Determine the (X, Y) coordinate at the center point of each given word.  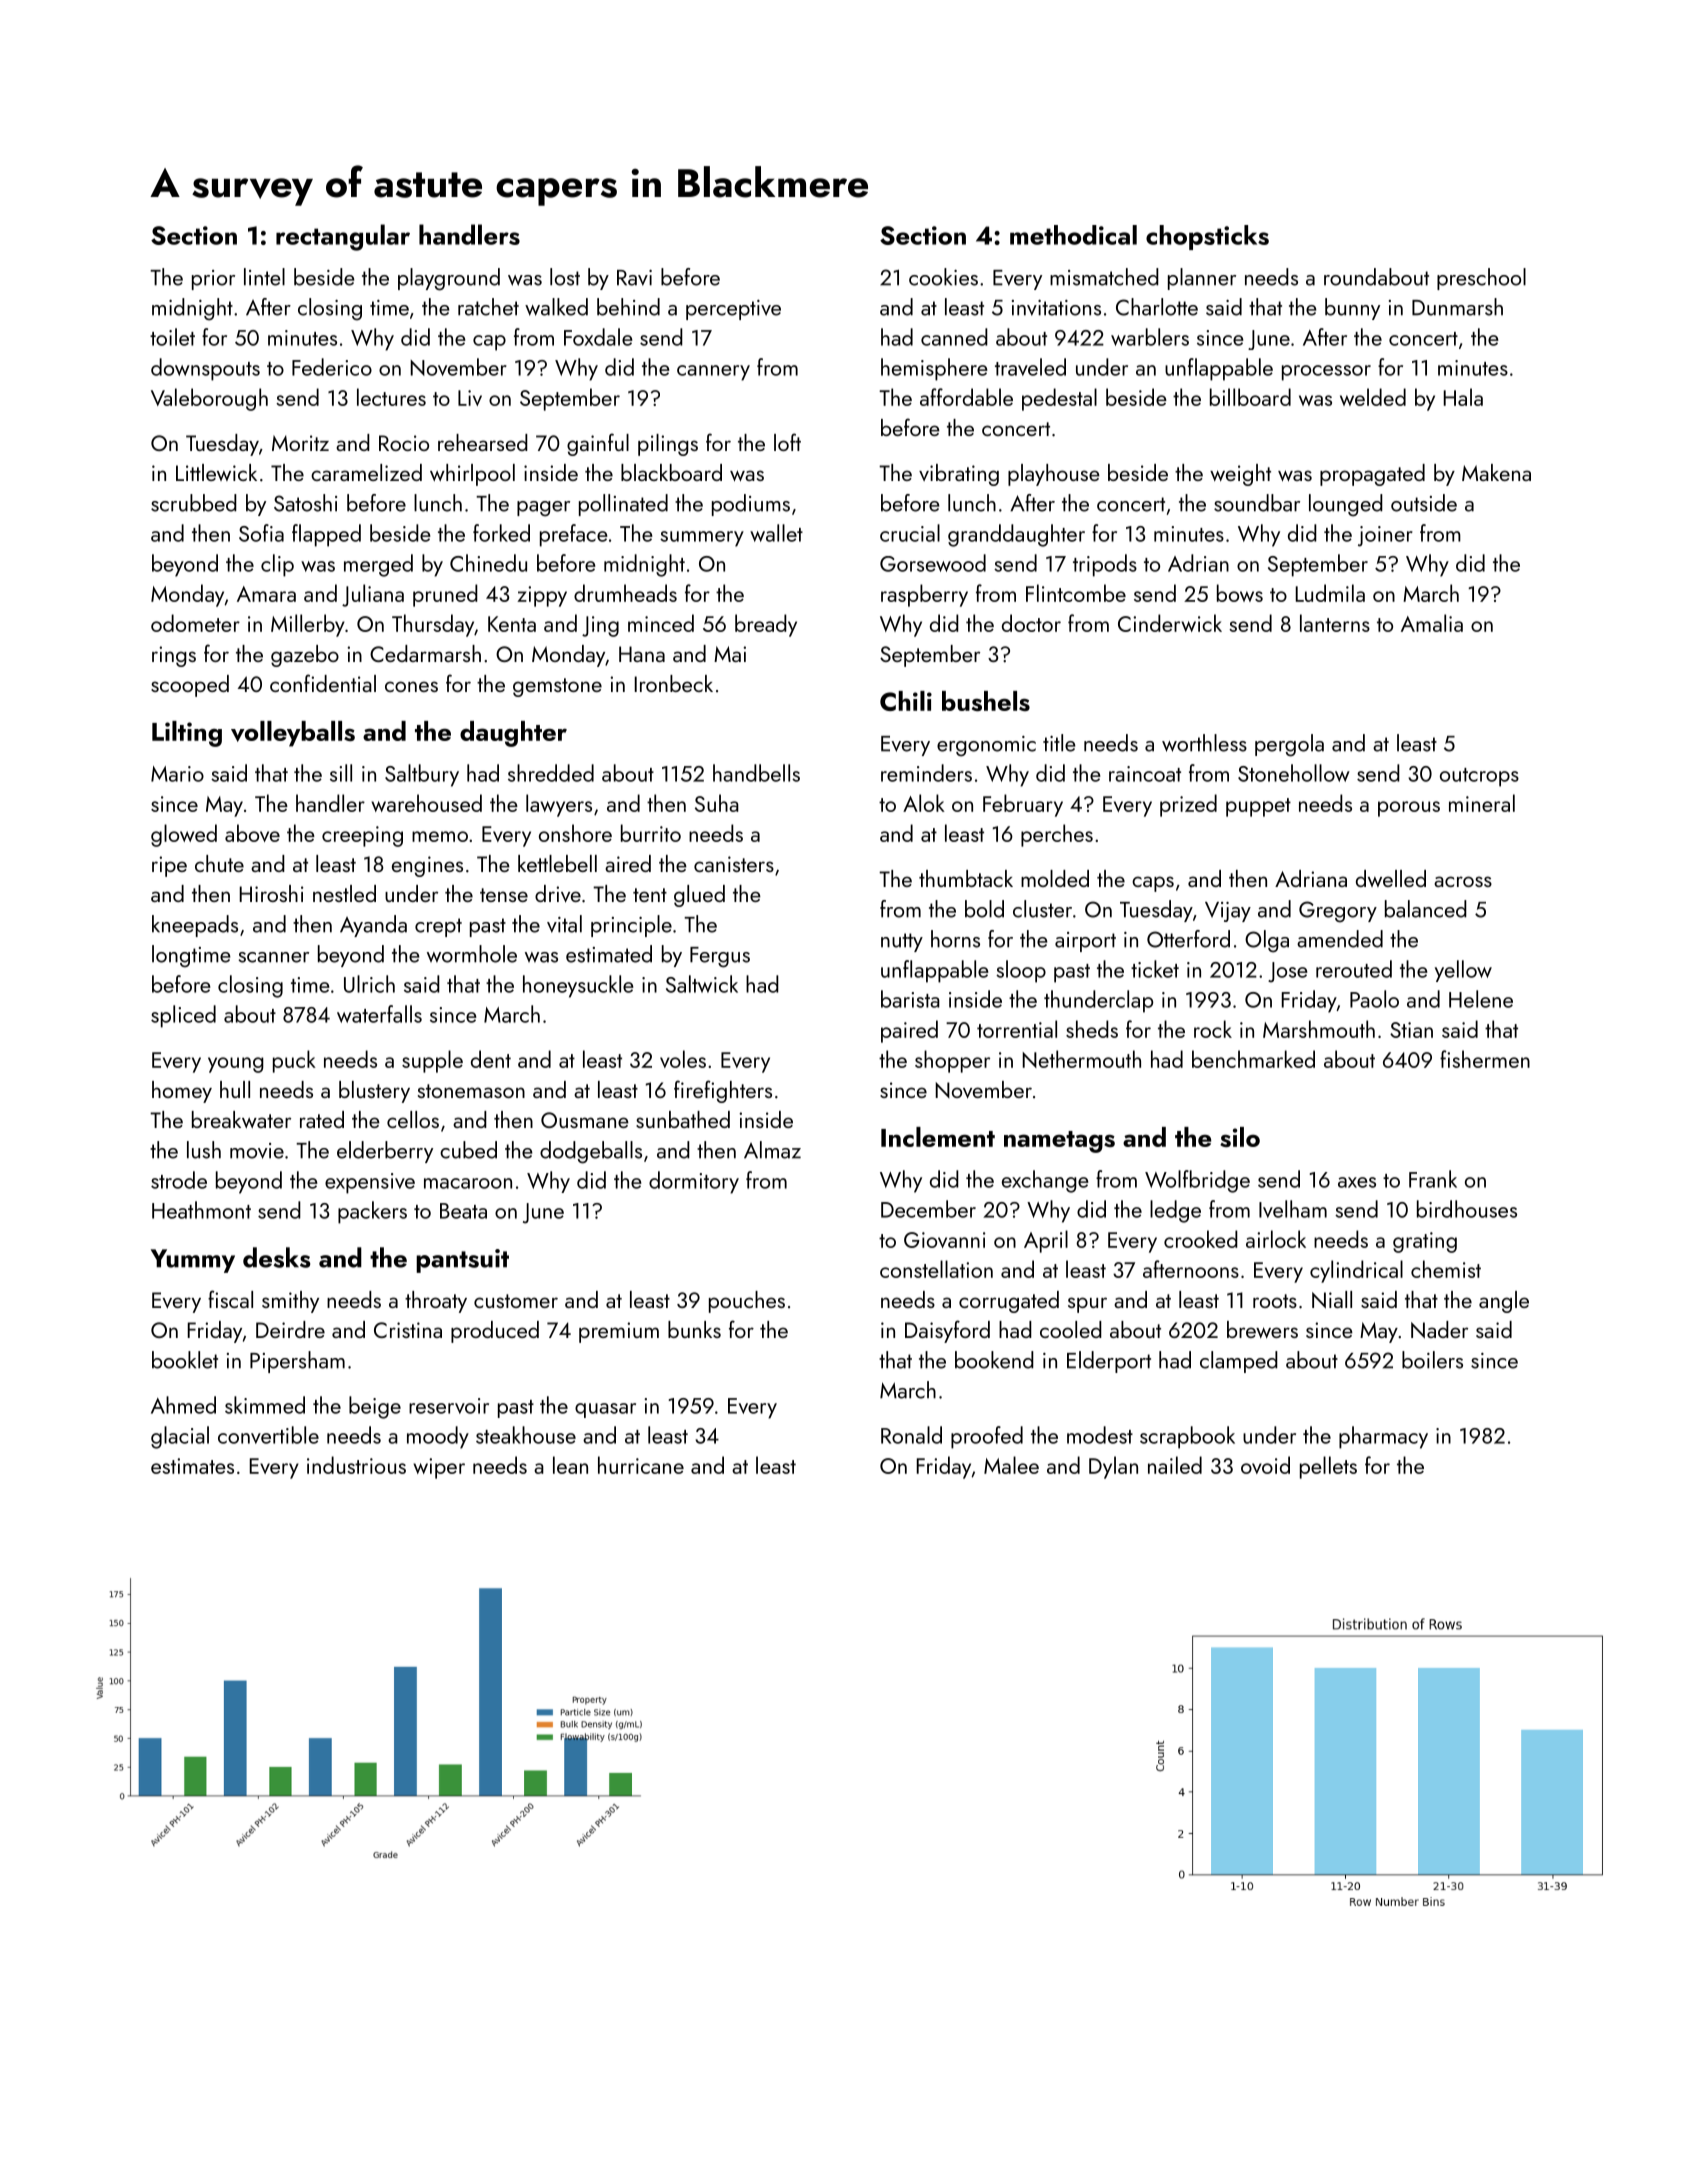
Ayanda (373, 926)
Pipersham (297, 1362)
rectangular (343, 237)
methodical (1073, 235)
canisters (734, 864)
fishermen (1485, 1059)
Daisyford (947, 1331)
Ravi (634, 278)
